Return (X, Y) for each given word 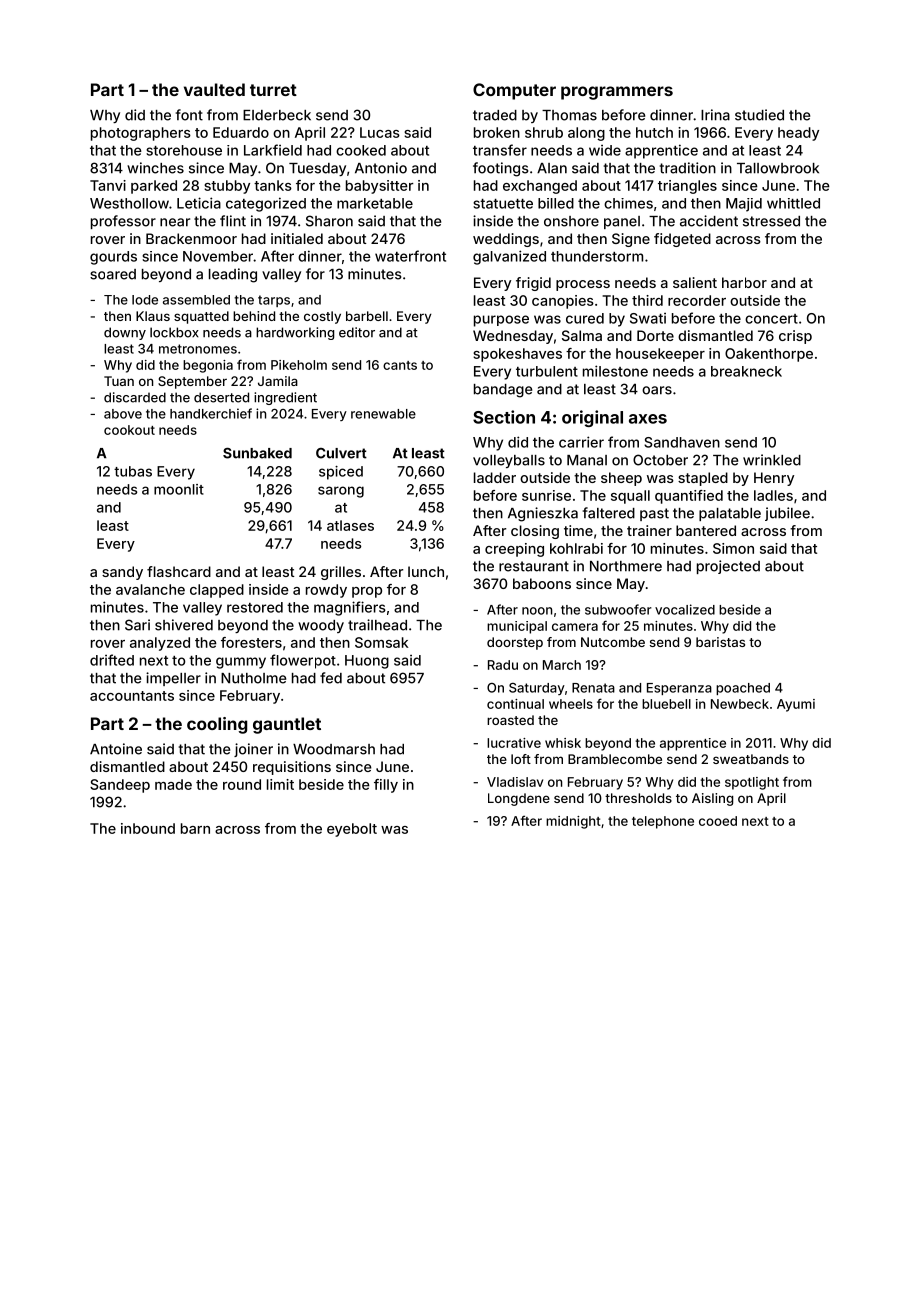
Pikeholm (299, 365)
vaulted (214, 89)
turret (273, 90)
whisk (563, 743)
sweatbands (751, 759)
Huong (367, 662)
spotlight (752, 783)
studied (759, 115)
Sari (137, 625)
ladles (773, 495)
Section (504, 417)
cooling (217, 725)
